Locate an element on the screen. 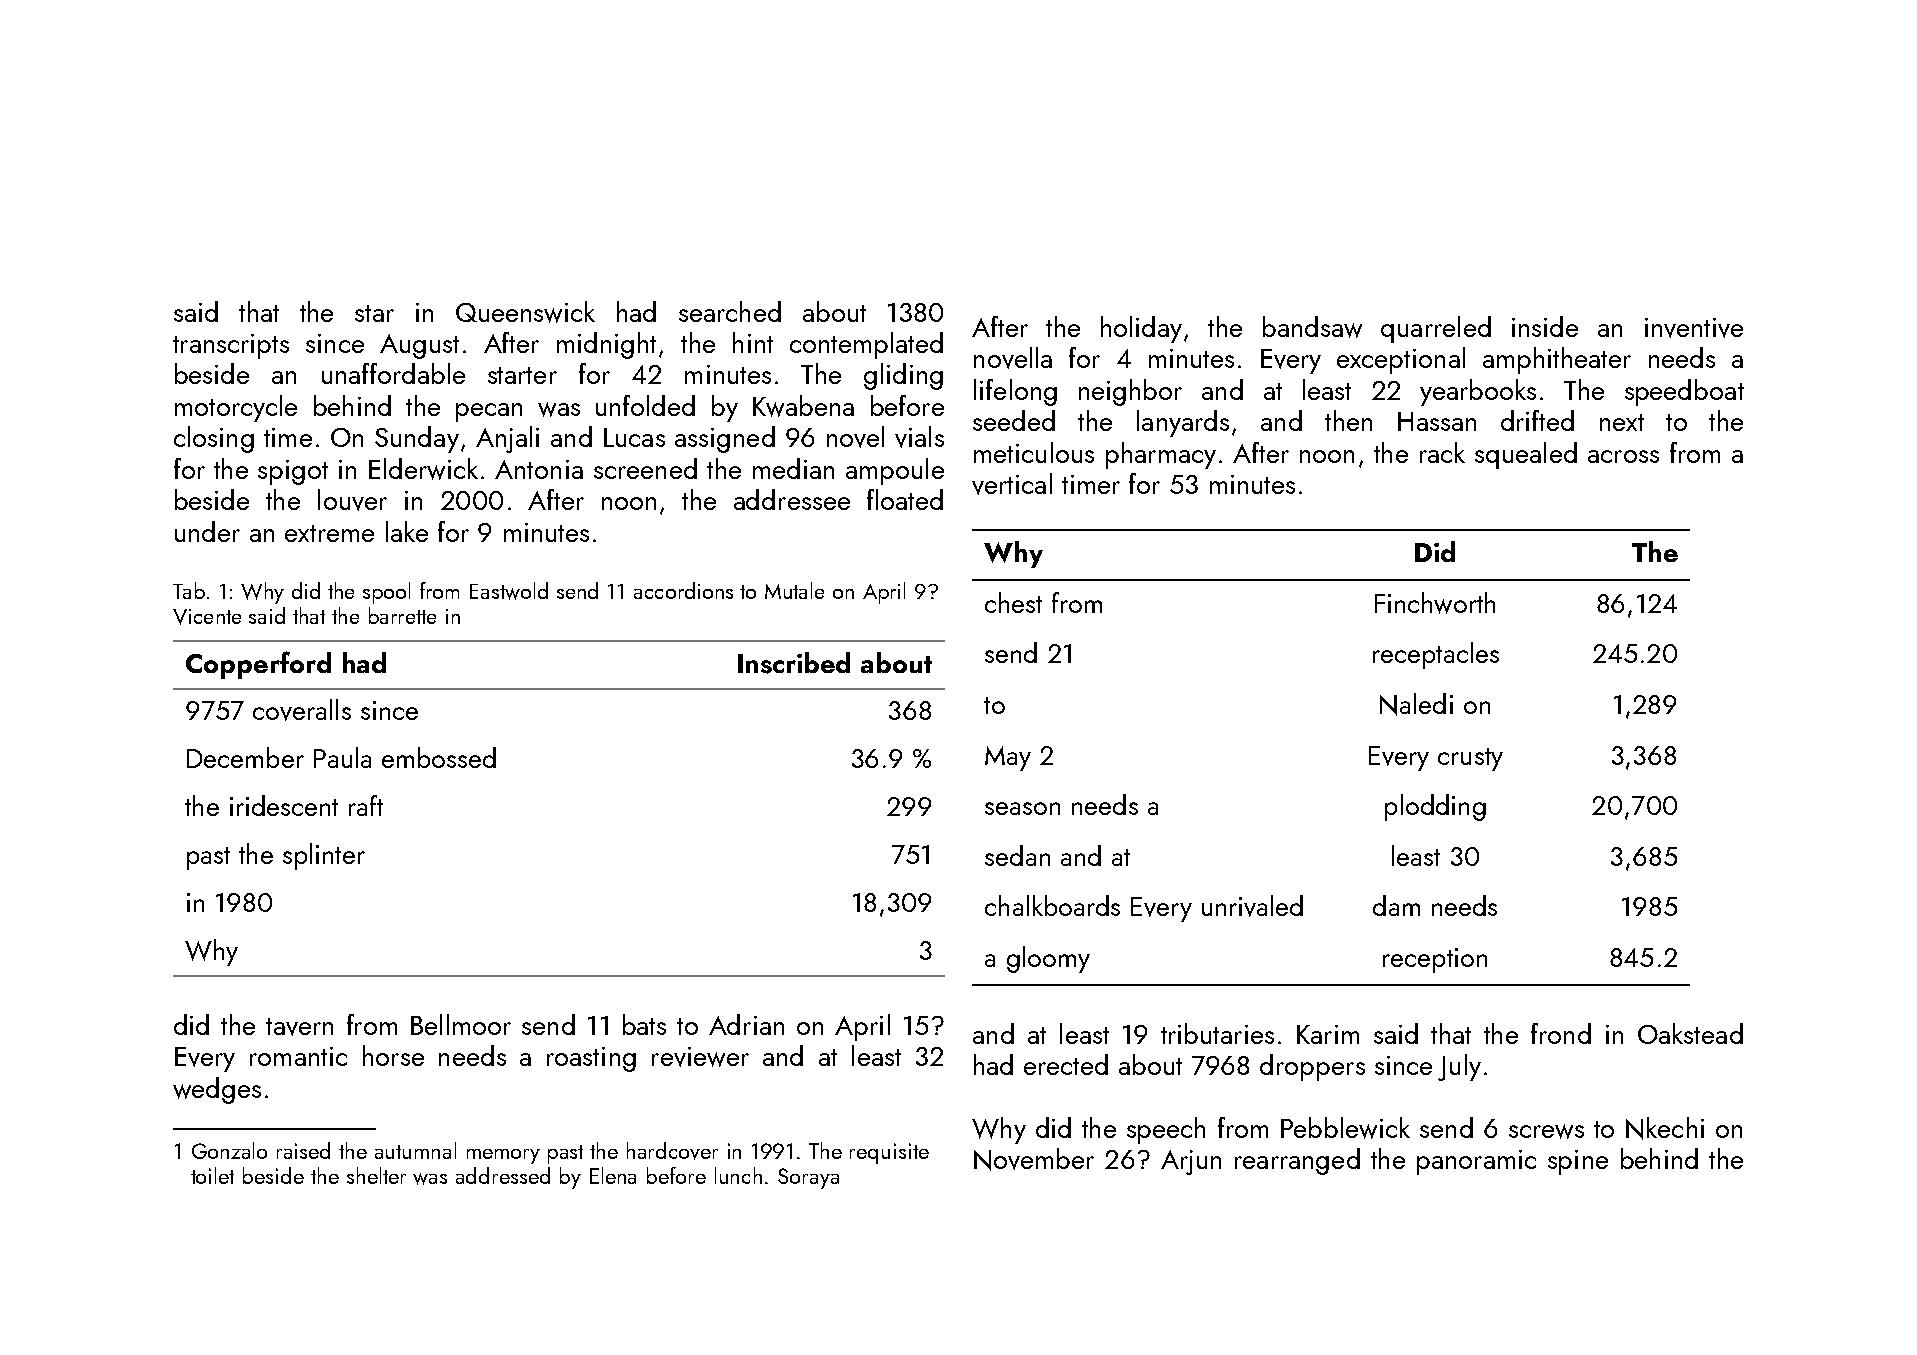  Paula is located at coordinates (342, 757).
